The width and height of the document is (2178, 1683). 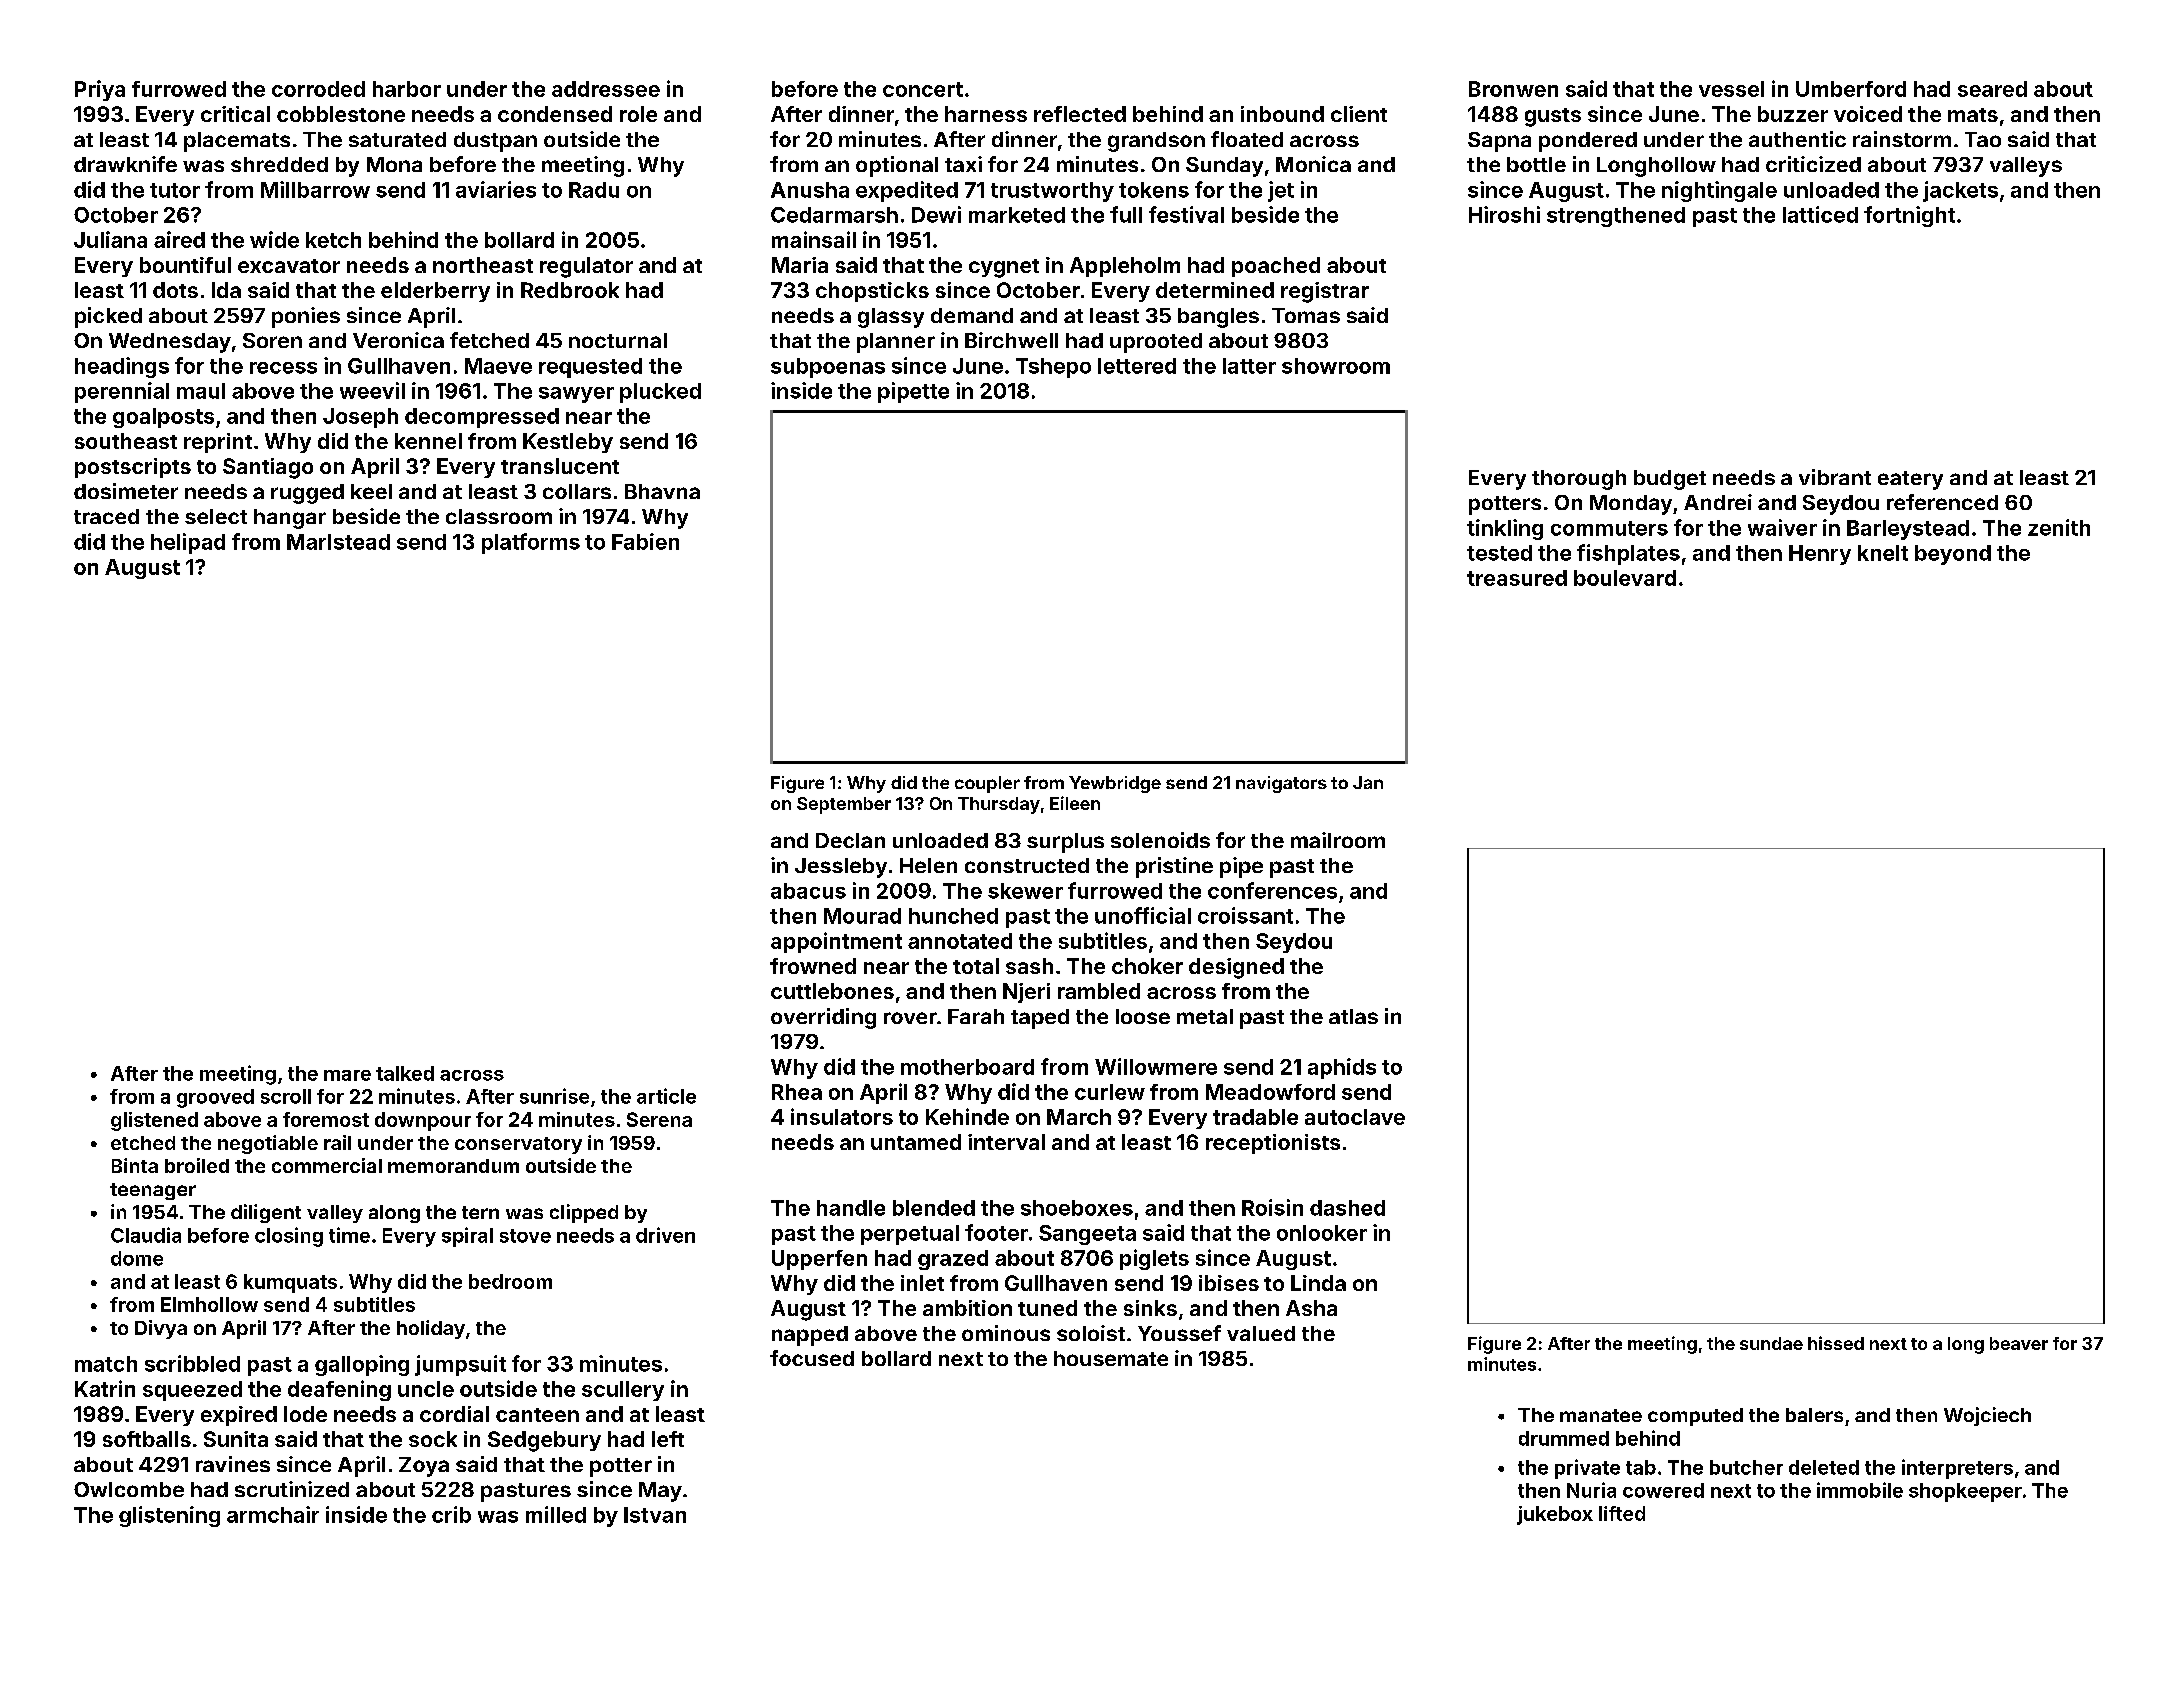 I want to click on September, so click(x=844, y=805).
